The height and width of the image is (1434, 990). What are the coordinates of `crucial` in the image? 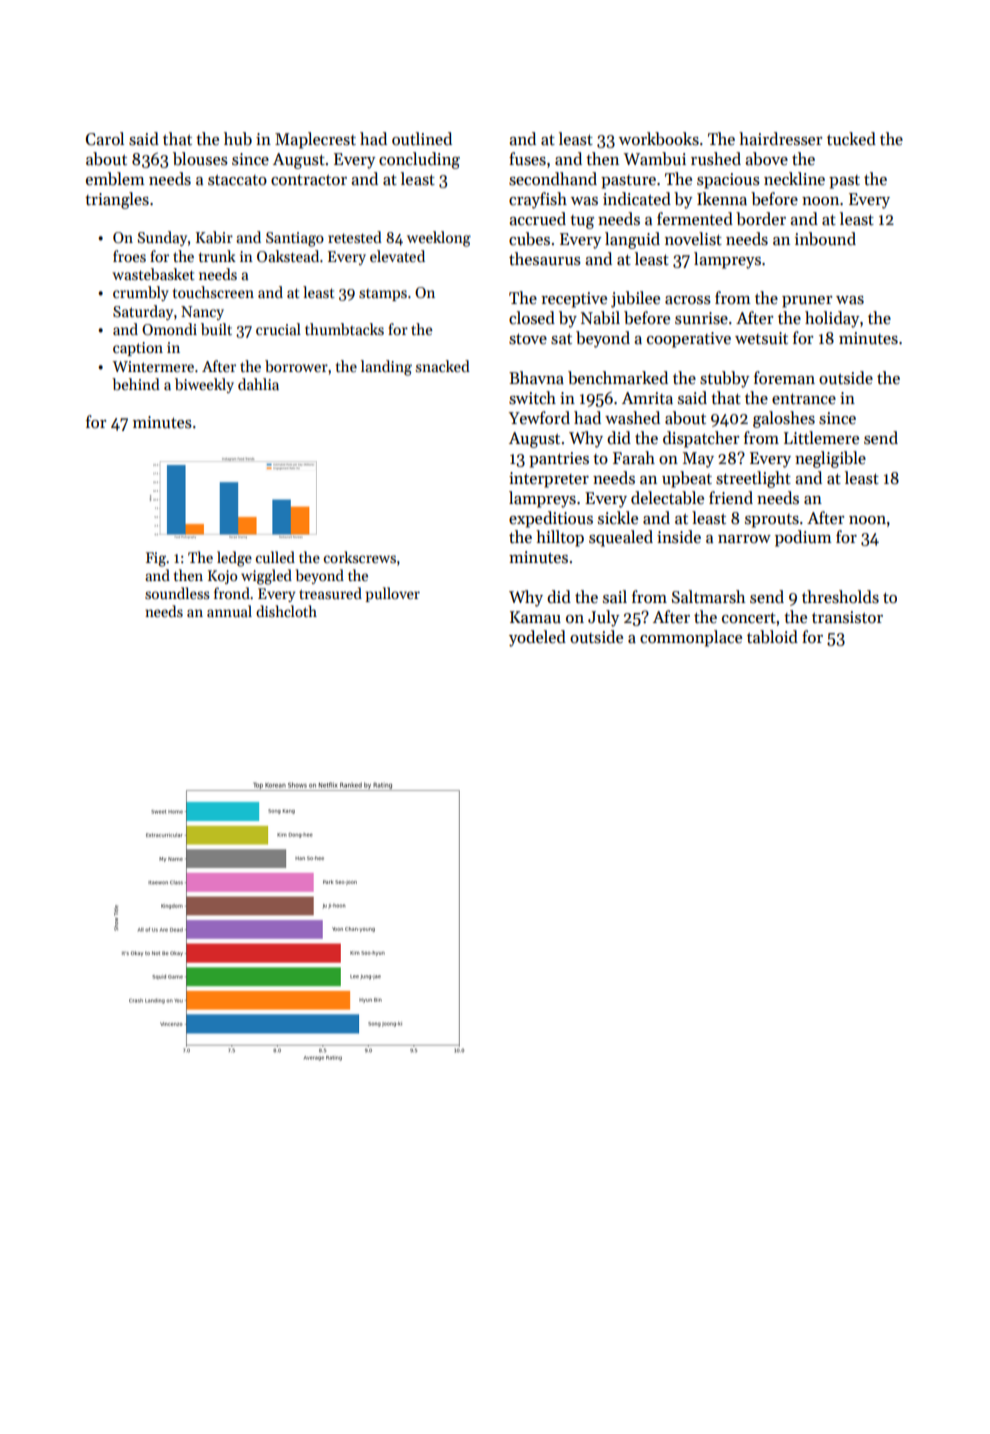 It's located at (278, 329).
